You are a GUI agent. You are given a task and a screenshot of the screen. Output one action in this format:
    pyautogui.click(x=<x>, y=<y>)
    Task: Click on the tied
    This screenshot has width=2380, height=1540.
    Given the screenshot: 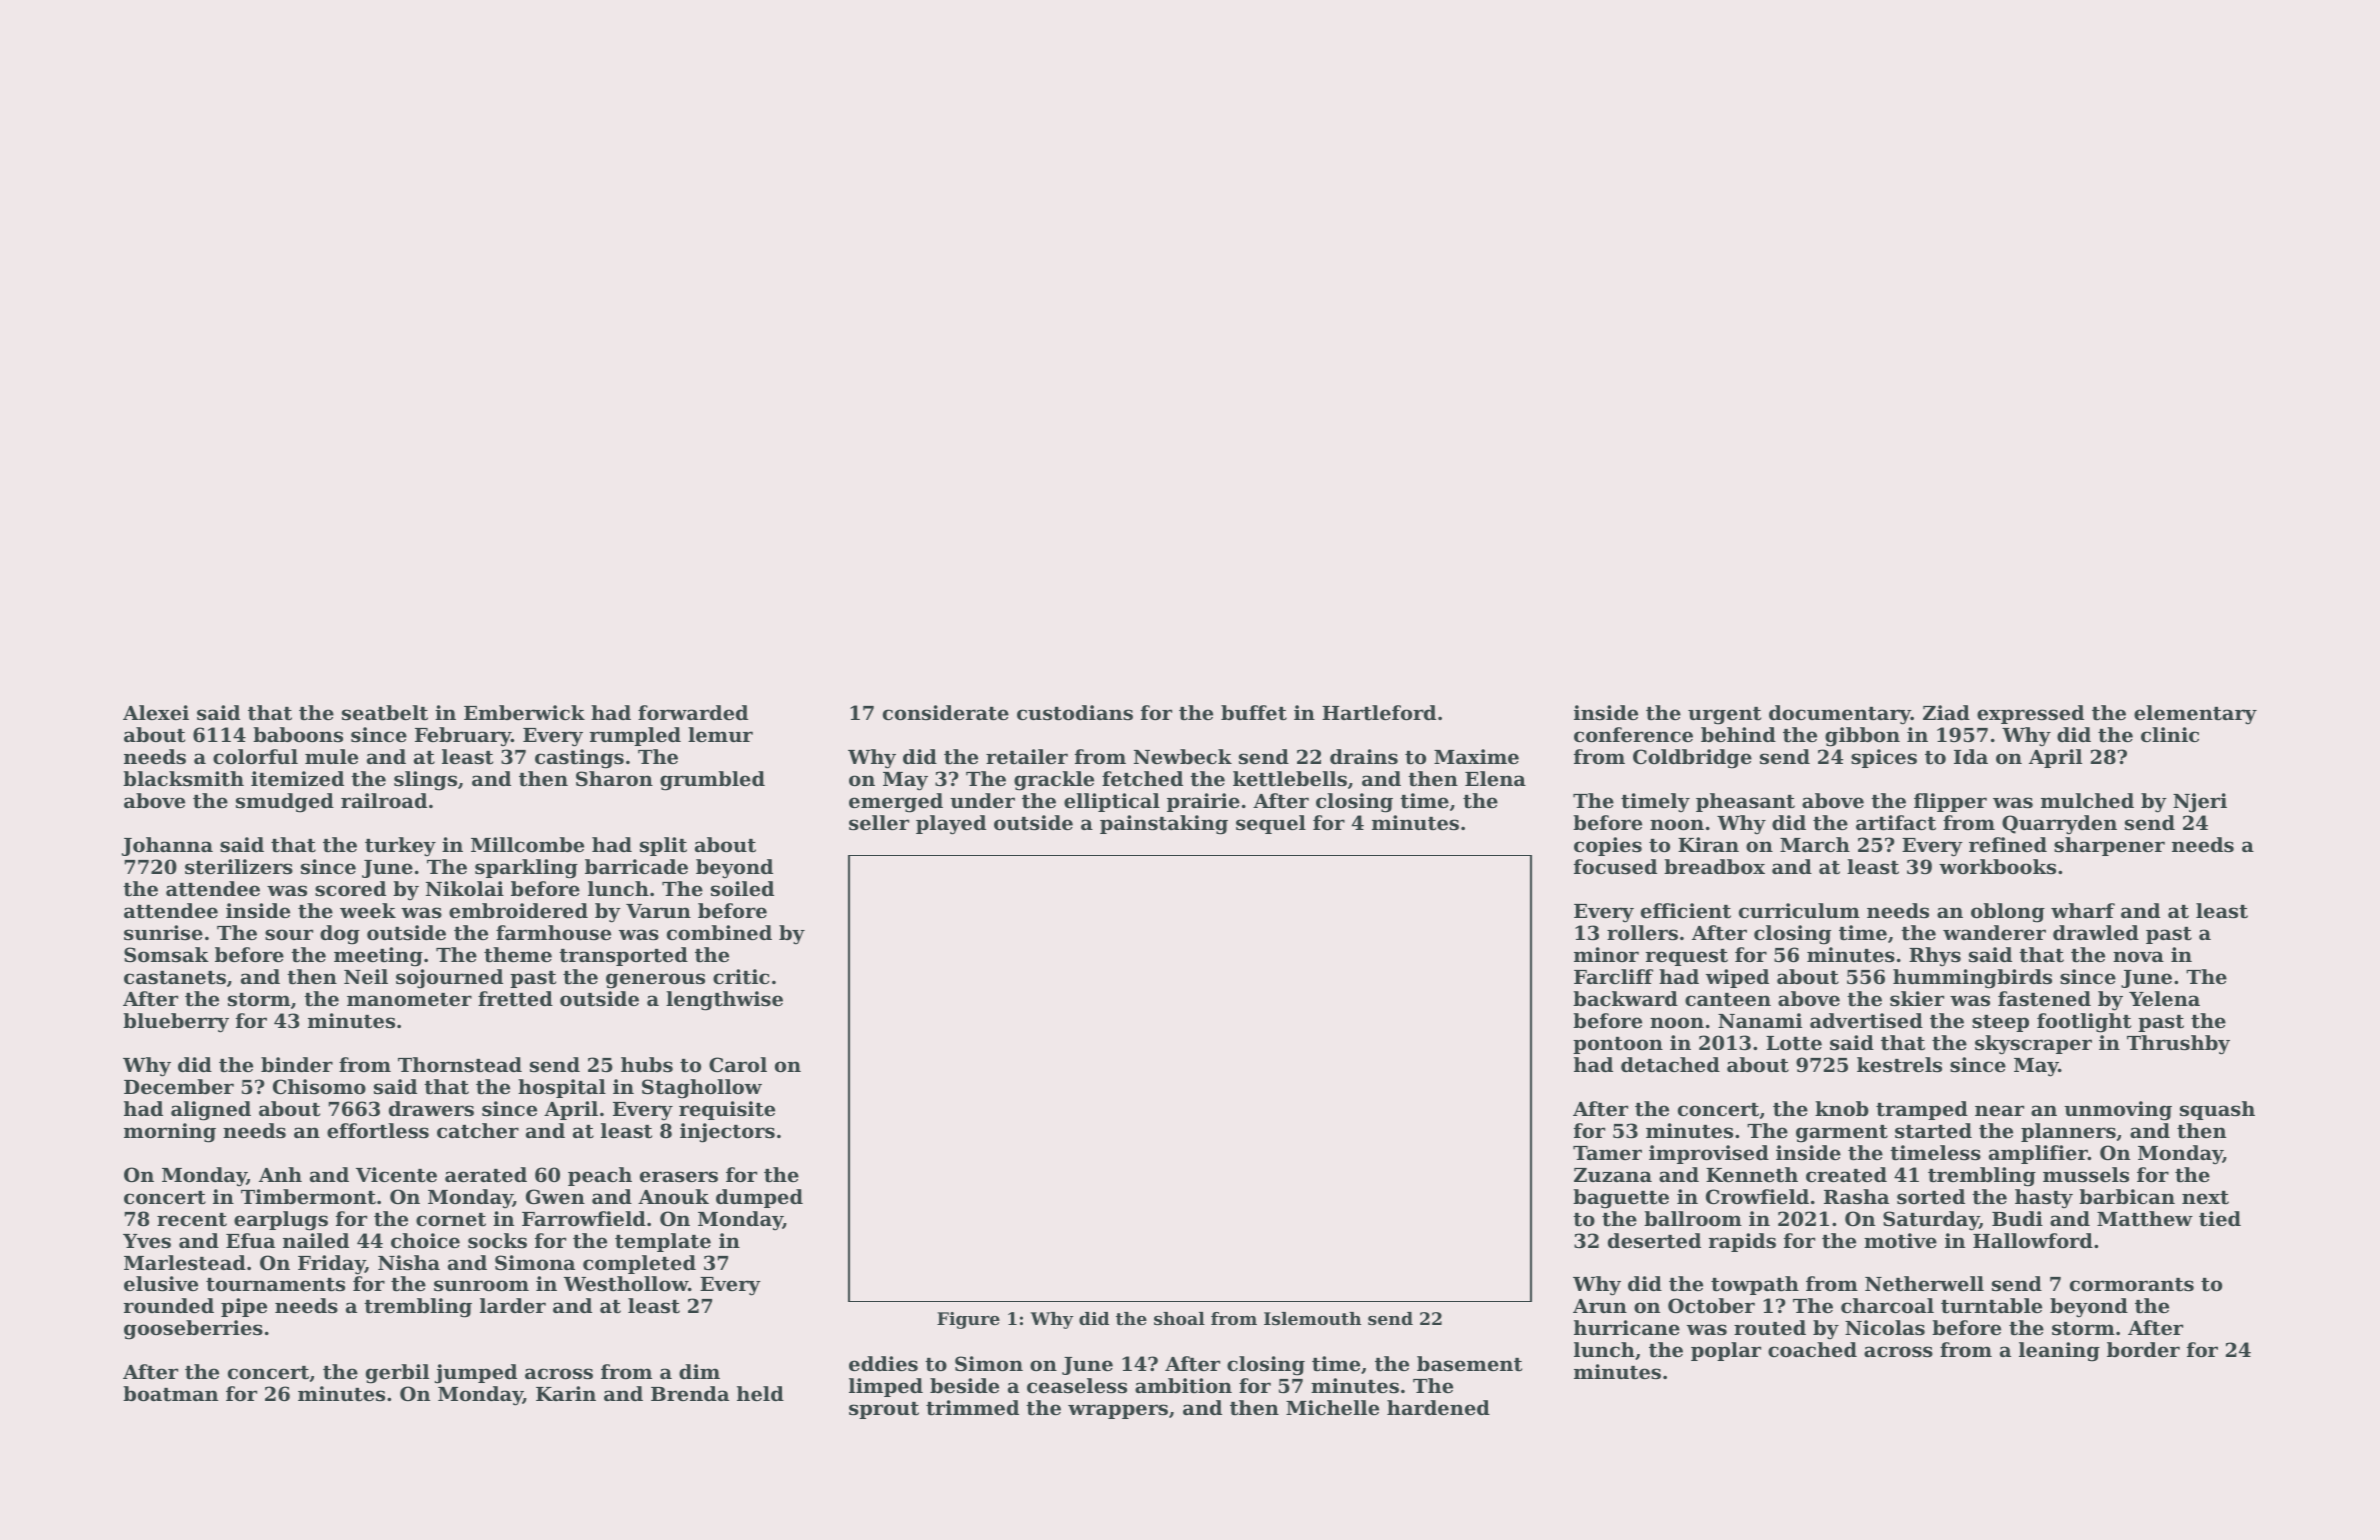 What is the action you would take?
    pyautogui.click(x=2220, y=1219)
